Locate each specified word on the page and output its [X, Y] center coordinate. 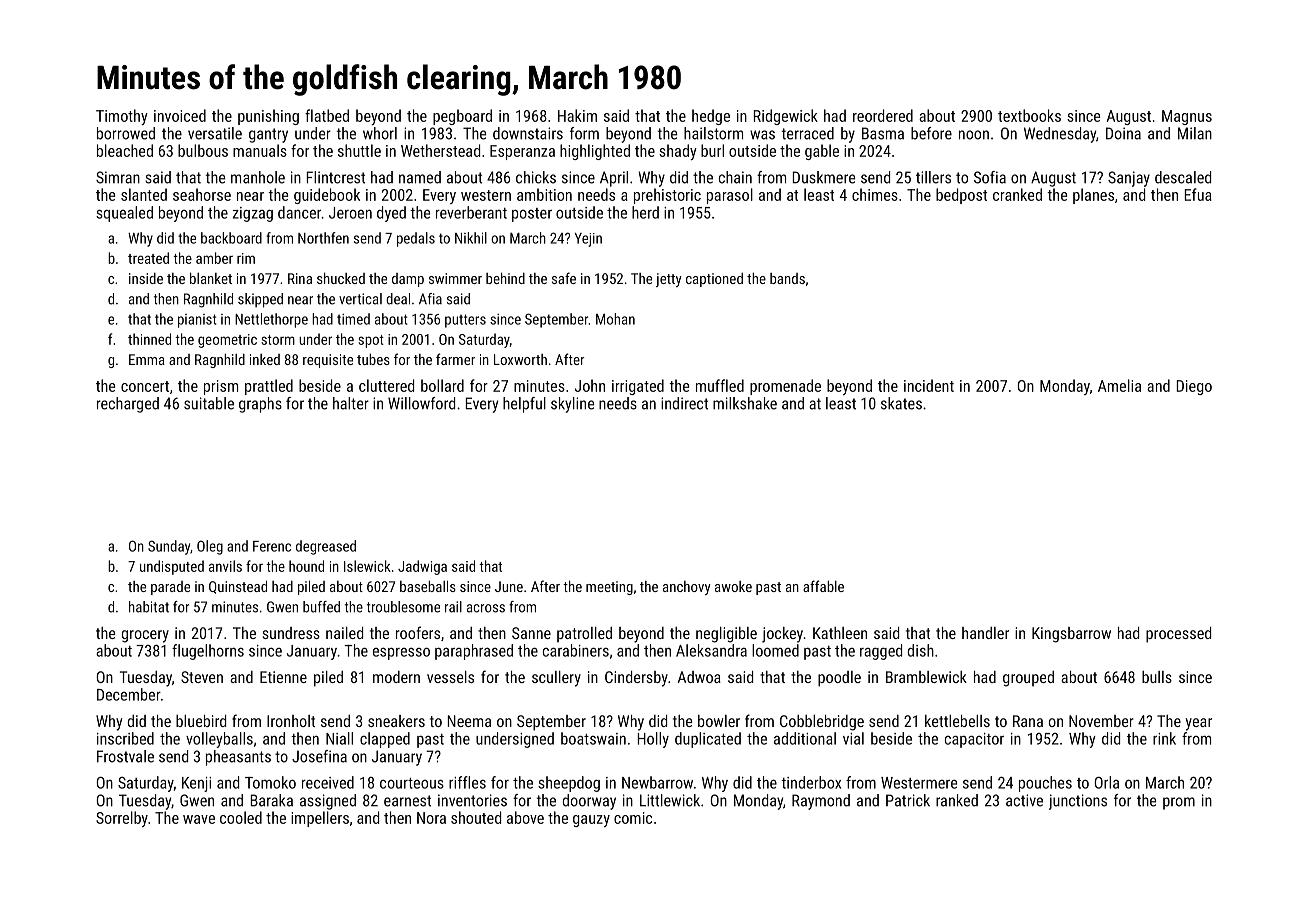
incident [929, 385]
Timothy [122, 117]
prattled [269, 387]
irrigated [638, 387]
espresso [401, 653]
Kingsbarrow [1071, 635]
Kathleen [840, 633]
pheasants [238, 758]
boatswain [593, 738]
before [931, 133]
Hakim [577, 115]
